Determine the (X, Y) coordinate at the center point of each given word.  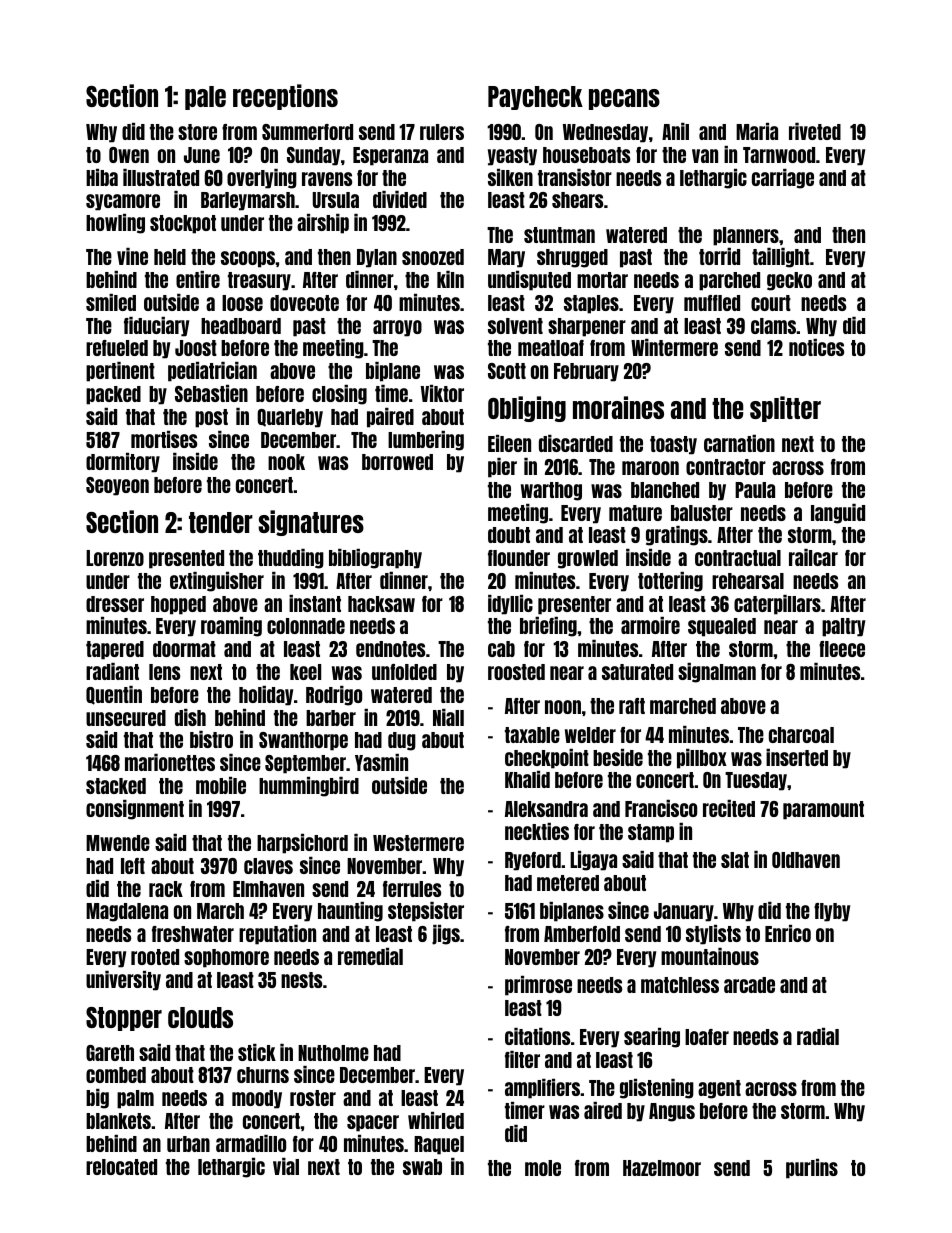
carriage (783, 179)
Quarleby (290, 418)
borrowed (397, 462)
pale (205, 98)
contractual (738, 558)
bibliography (375, 559)
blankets (118, 1121)
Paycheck (535, 98)
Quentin (114, 695)
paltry (843, 627)
